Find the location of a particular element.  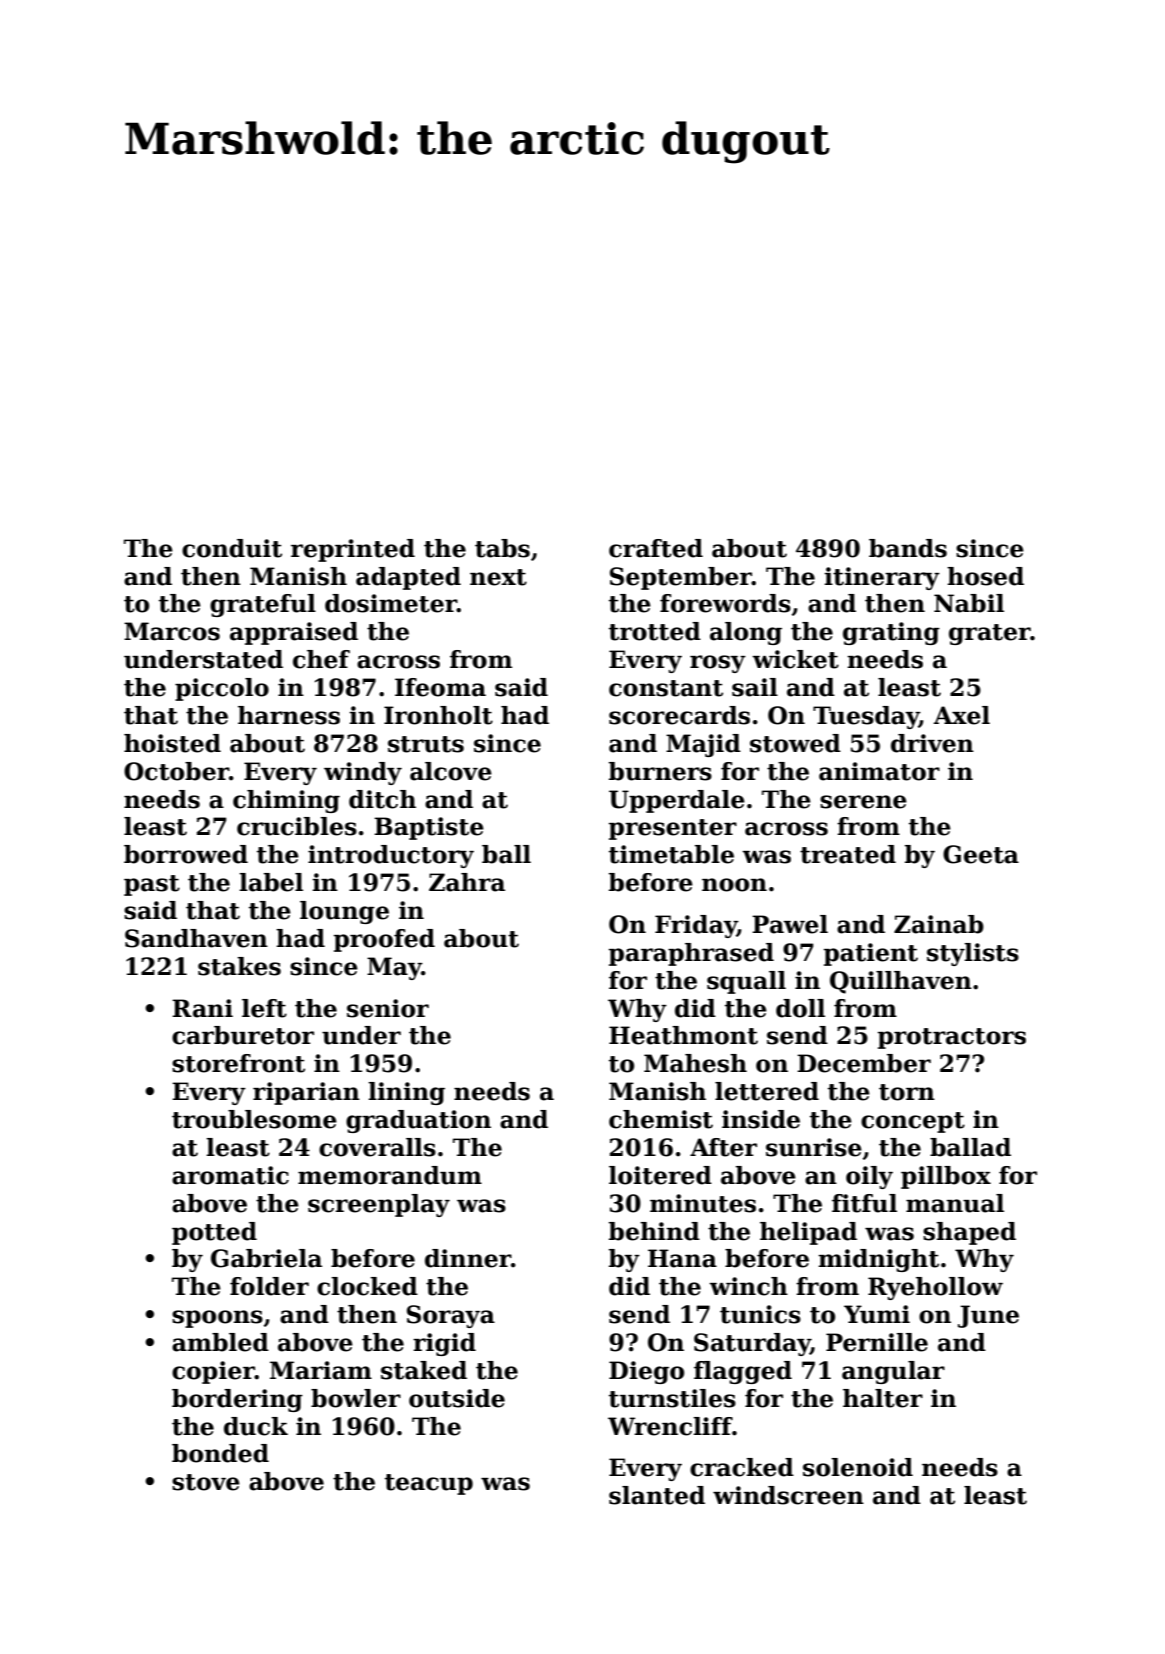

chef is located at coordinates (321, 659).
